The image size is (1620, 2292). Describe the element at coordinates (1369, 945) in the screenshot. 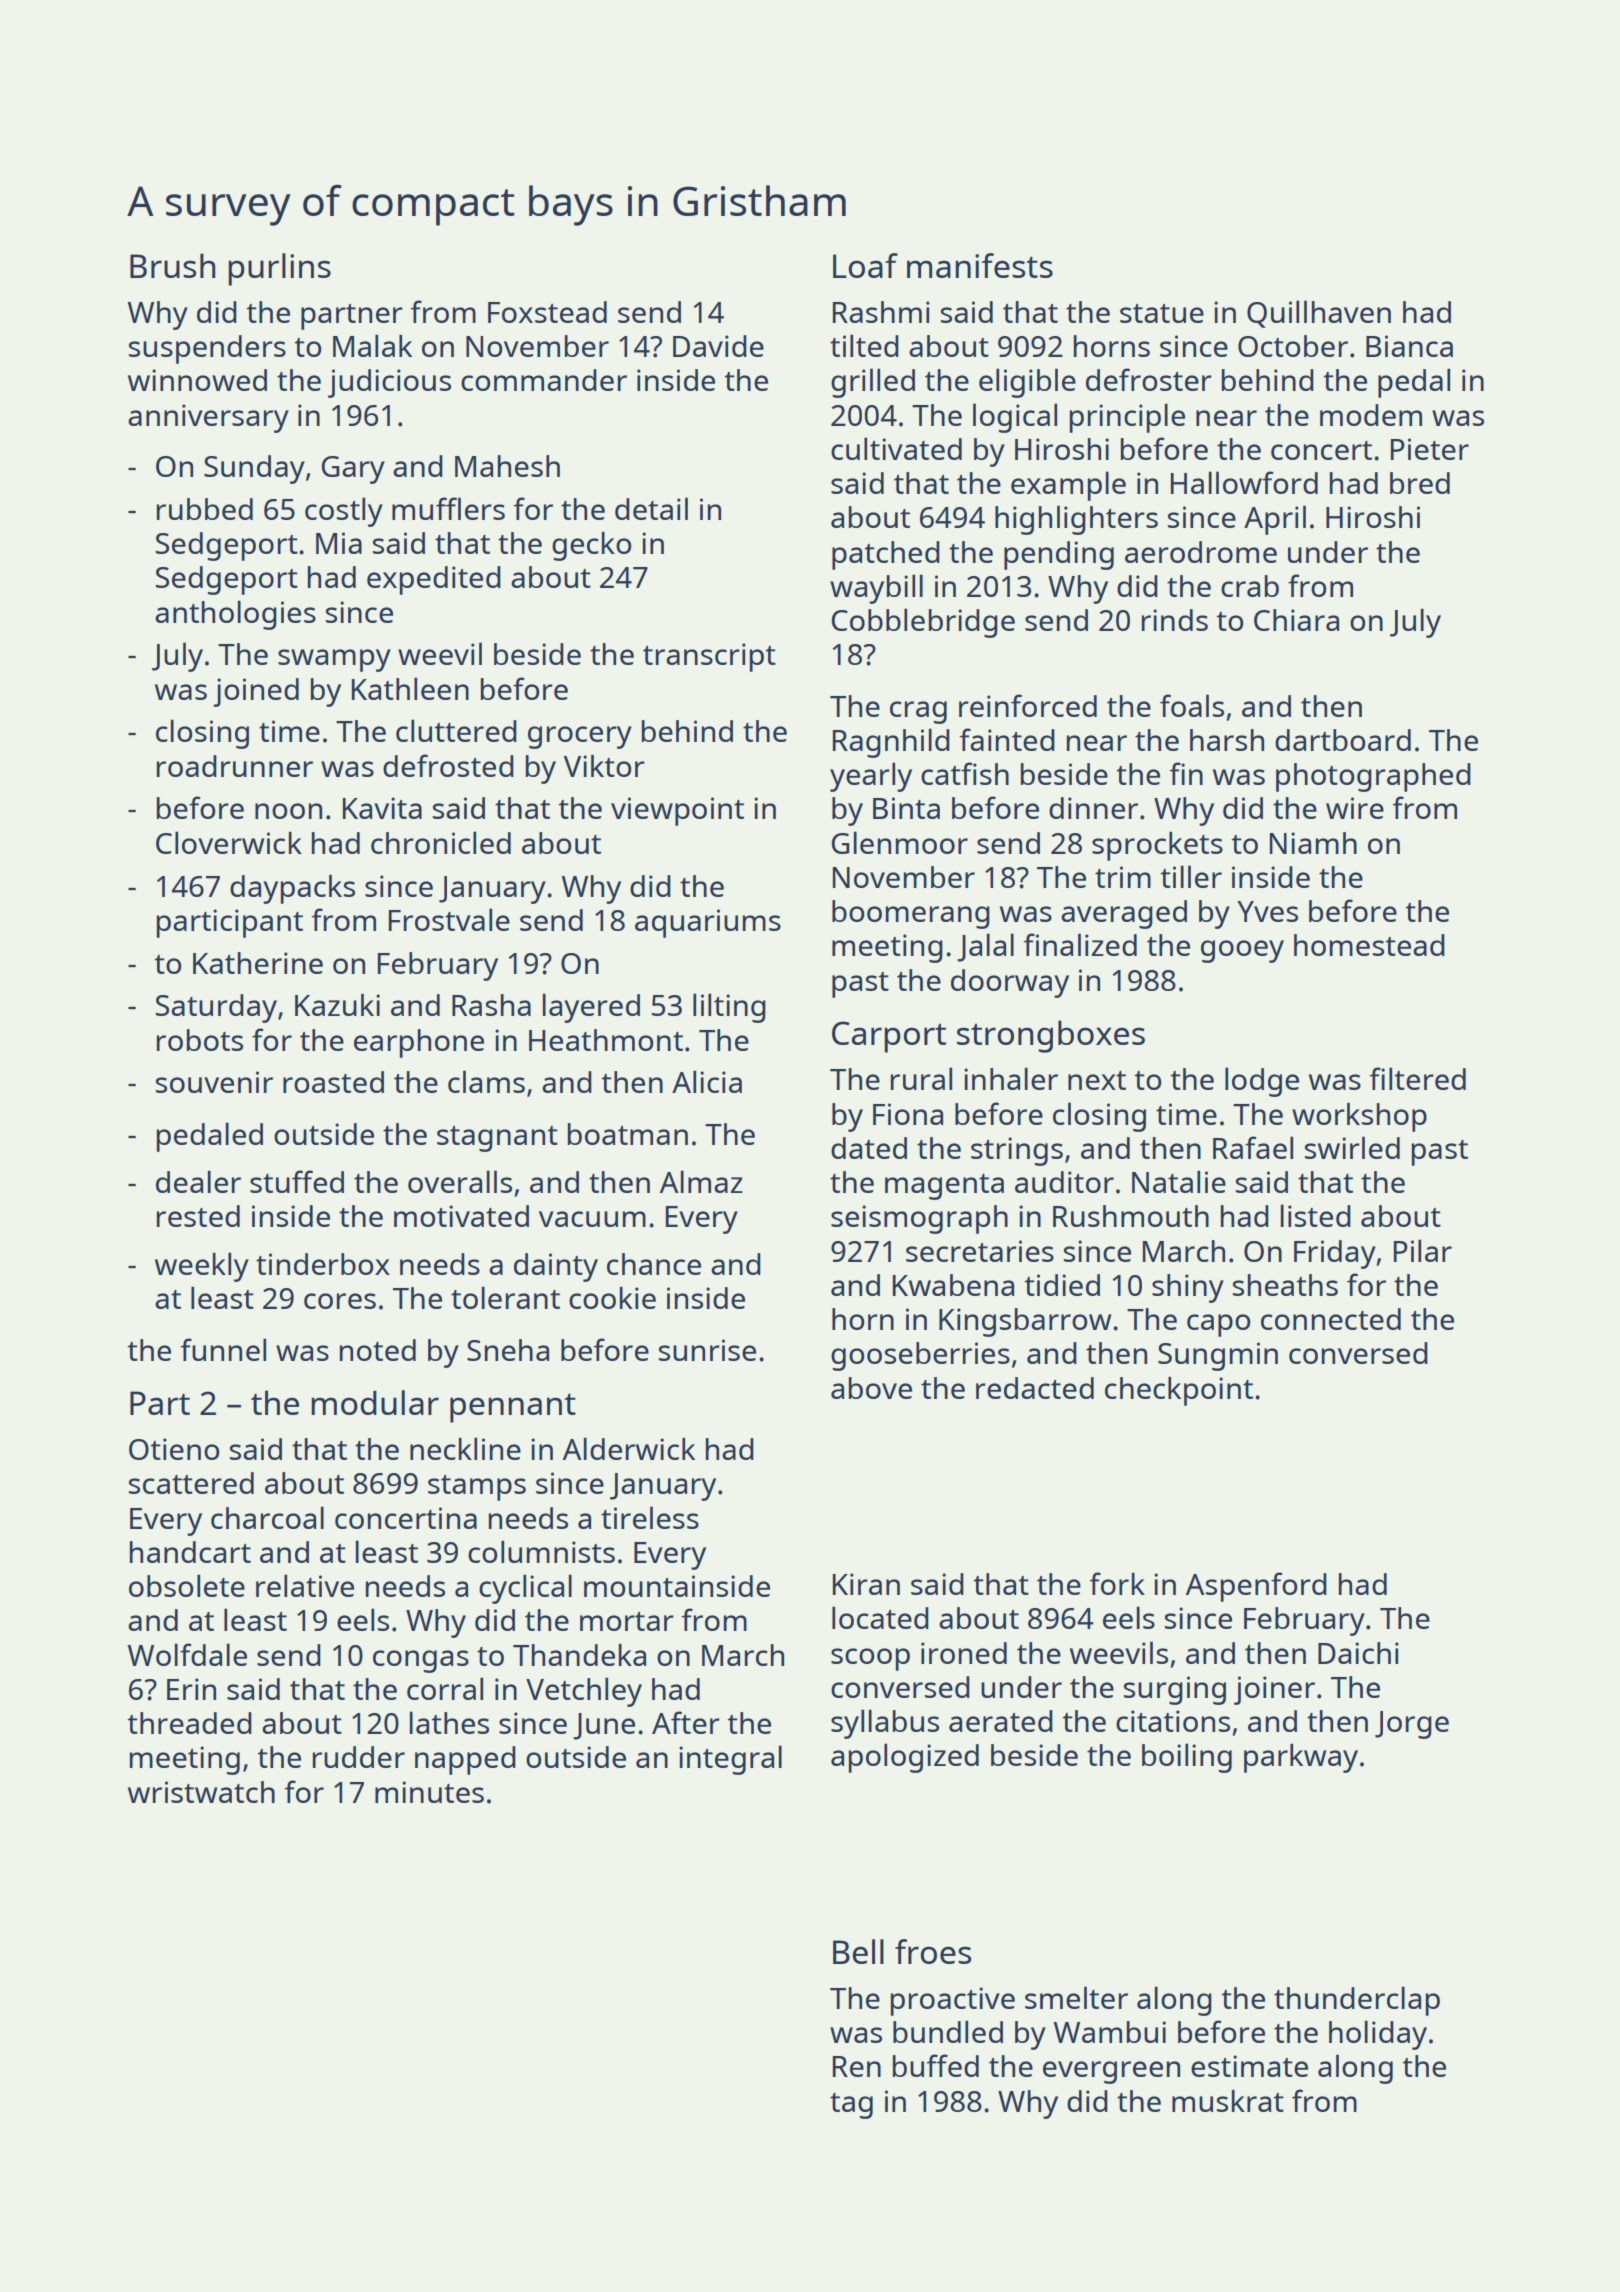

I see `homestead` at that location.
